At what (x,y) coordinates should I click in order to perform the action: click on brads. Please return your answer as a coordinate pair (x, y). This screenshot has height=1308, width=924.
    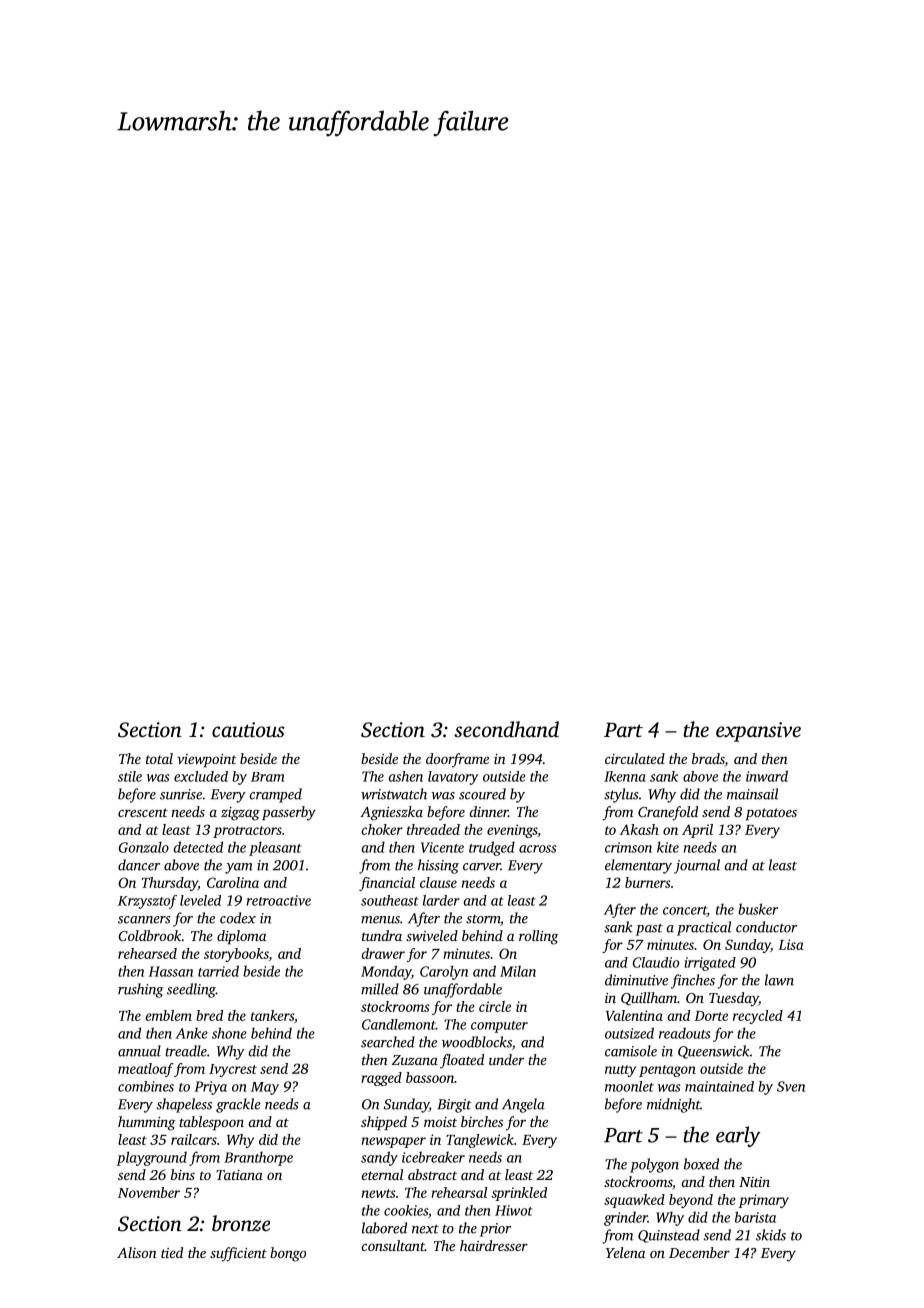
    Looking at the image, I should click on (708, 758).
